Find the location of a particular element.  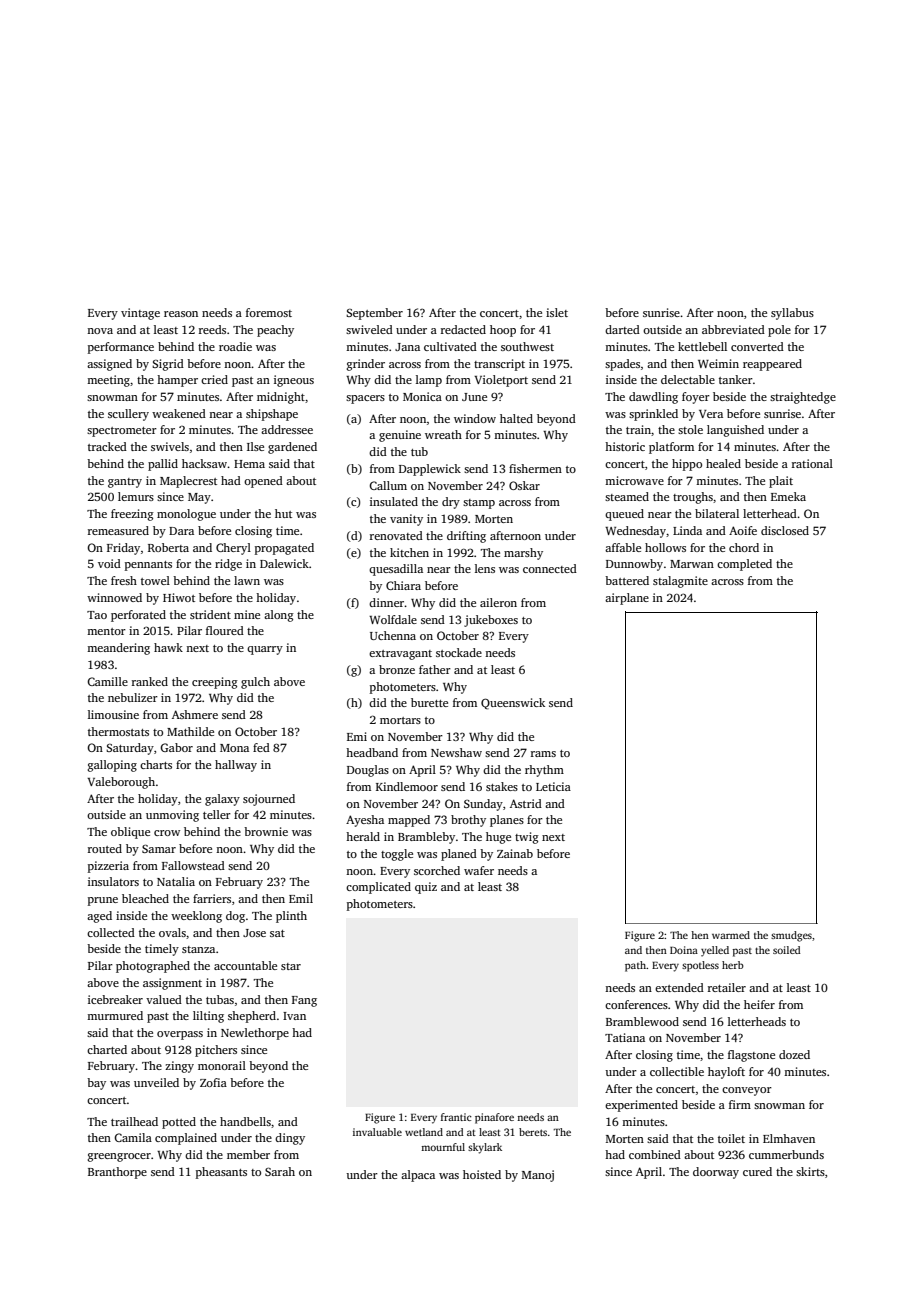

stalagmite is located at coordinates (680, 582).
